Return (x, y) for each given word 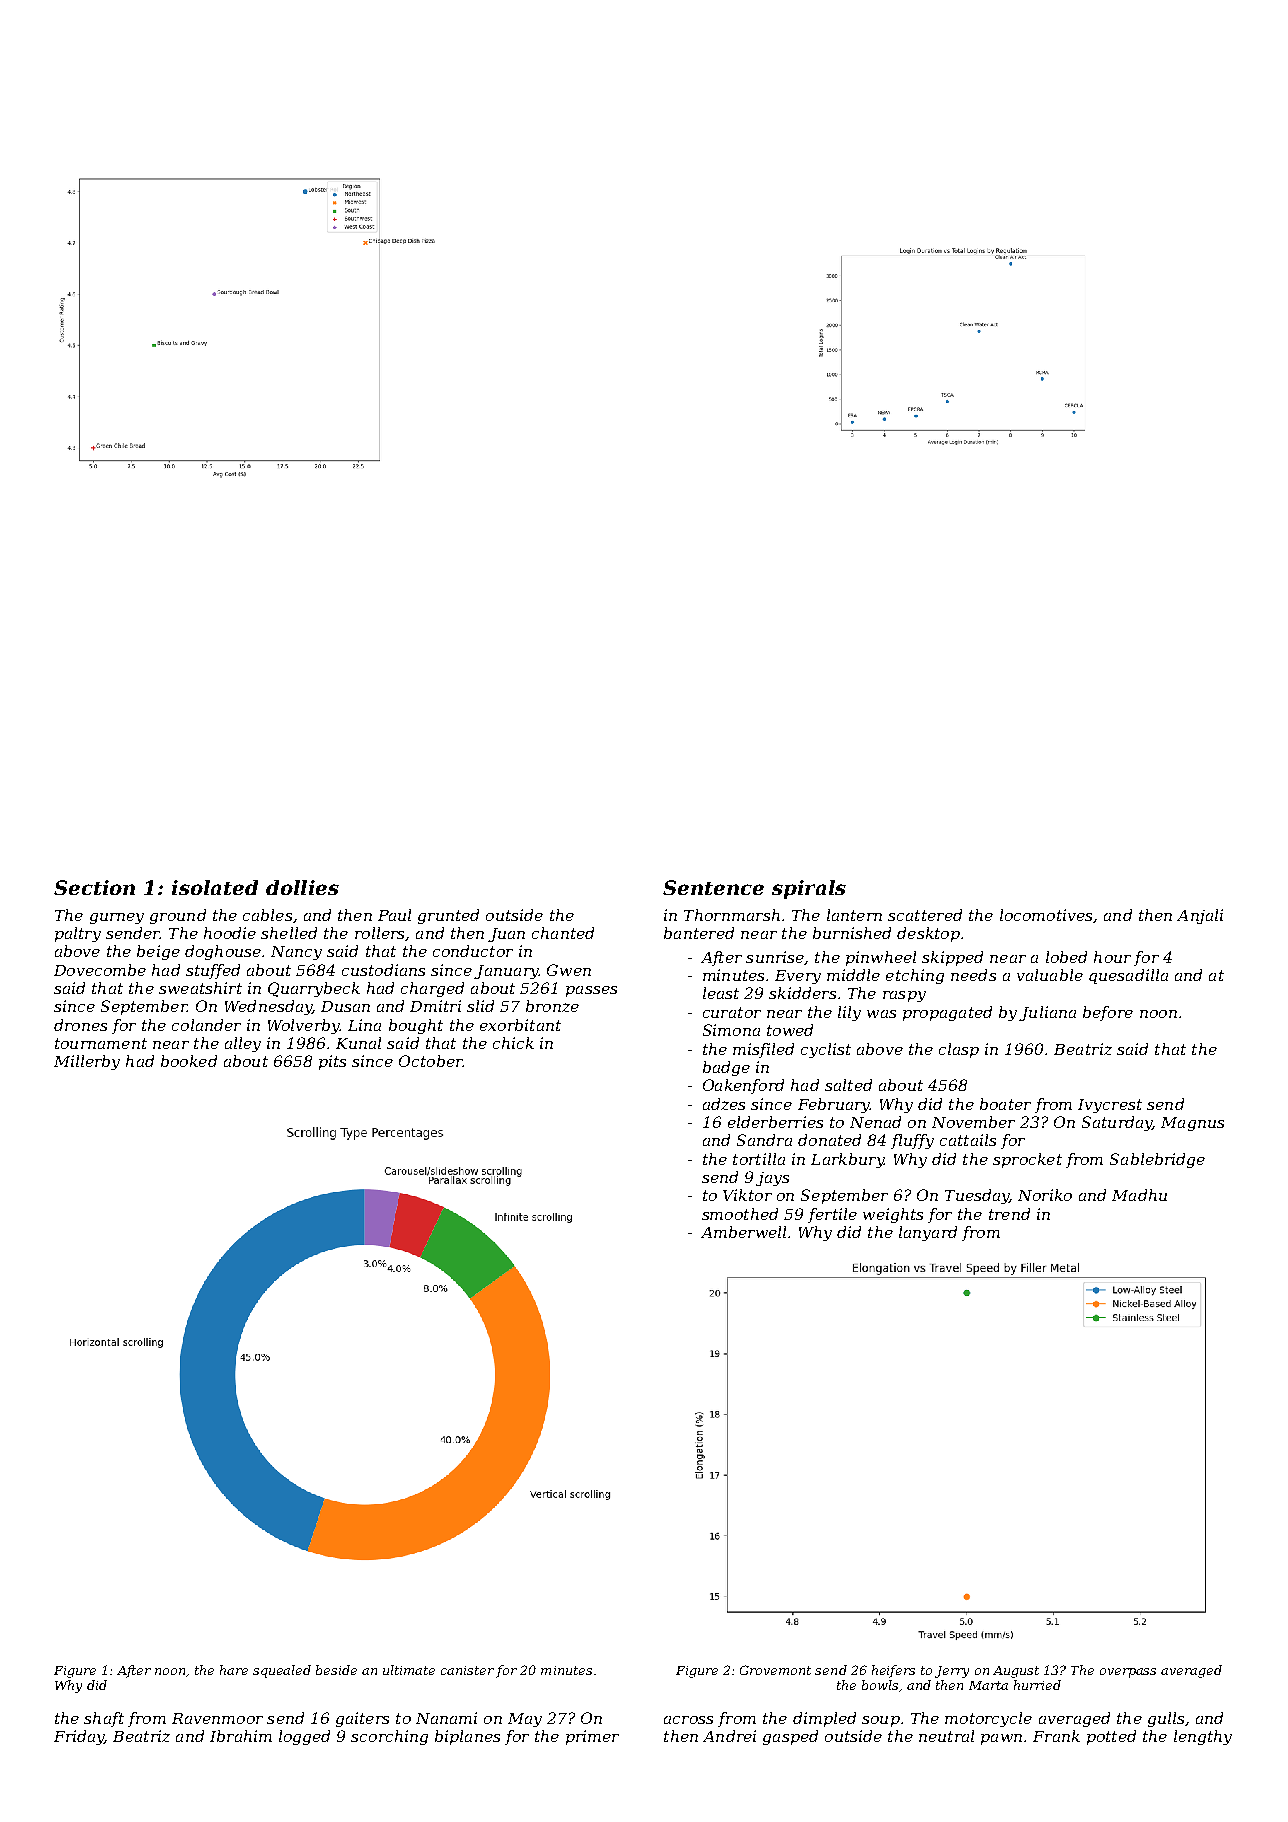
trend (1009, 1214)
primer (592, 1737)
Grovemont (775, 1670)
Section (94, 887)
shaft (104, 1719)
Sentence (713, 887)
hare (234, 1670)
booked (189, 1061)
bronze (552, 1006)
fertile (832, 1215)
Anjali (1200, 916)
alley (243, 1044)
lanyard (928, 1233)
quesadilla (1128, 976)
